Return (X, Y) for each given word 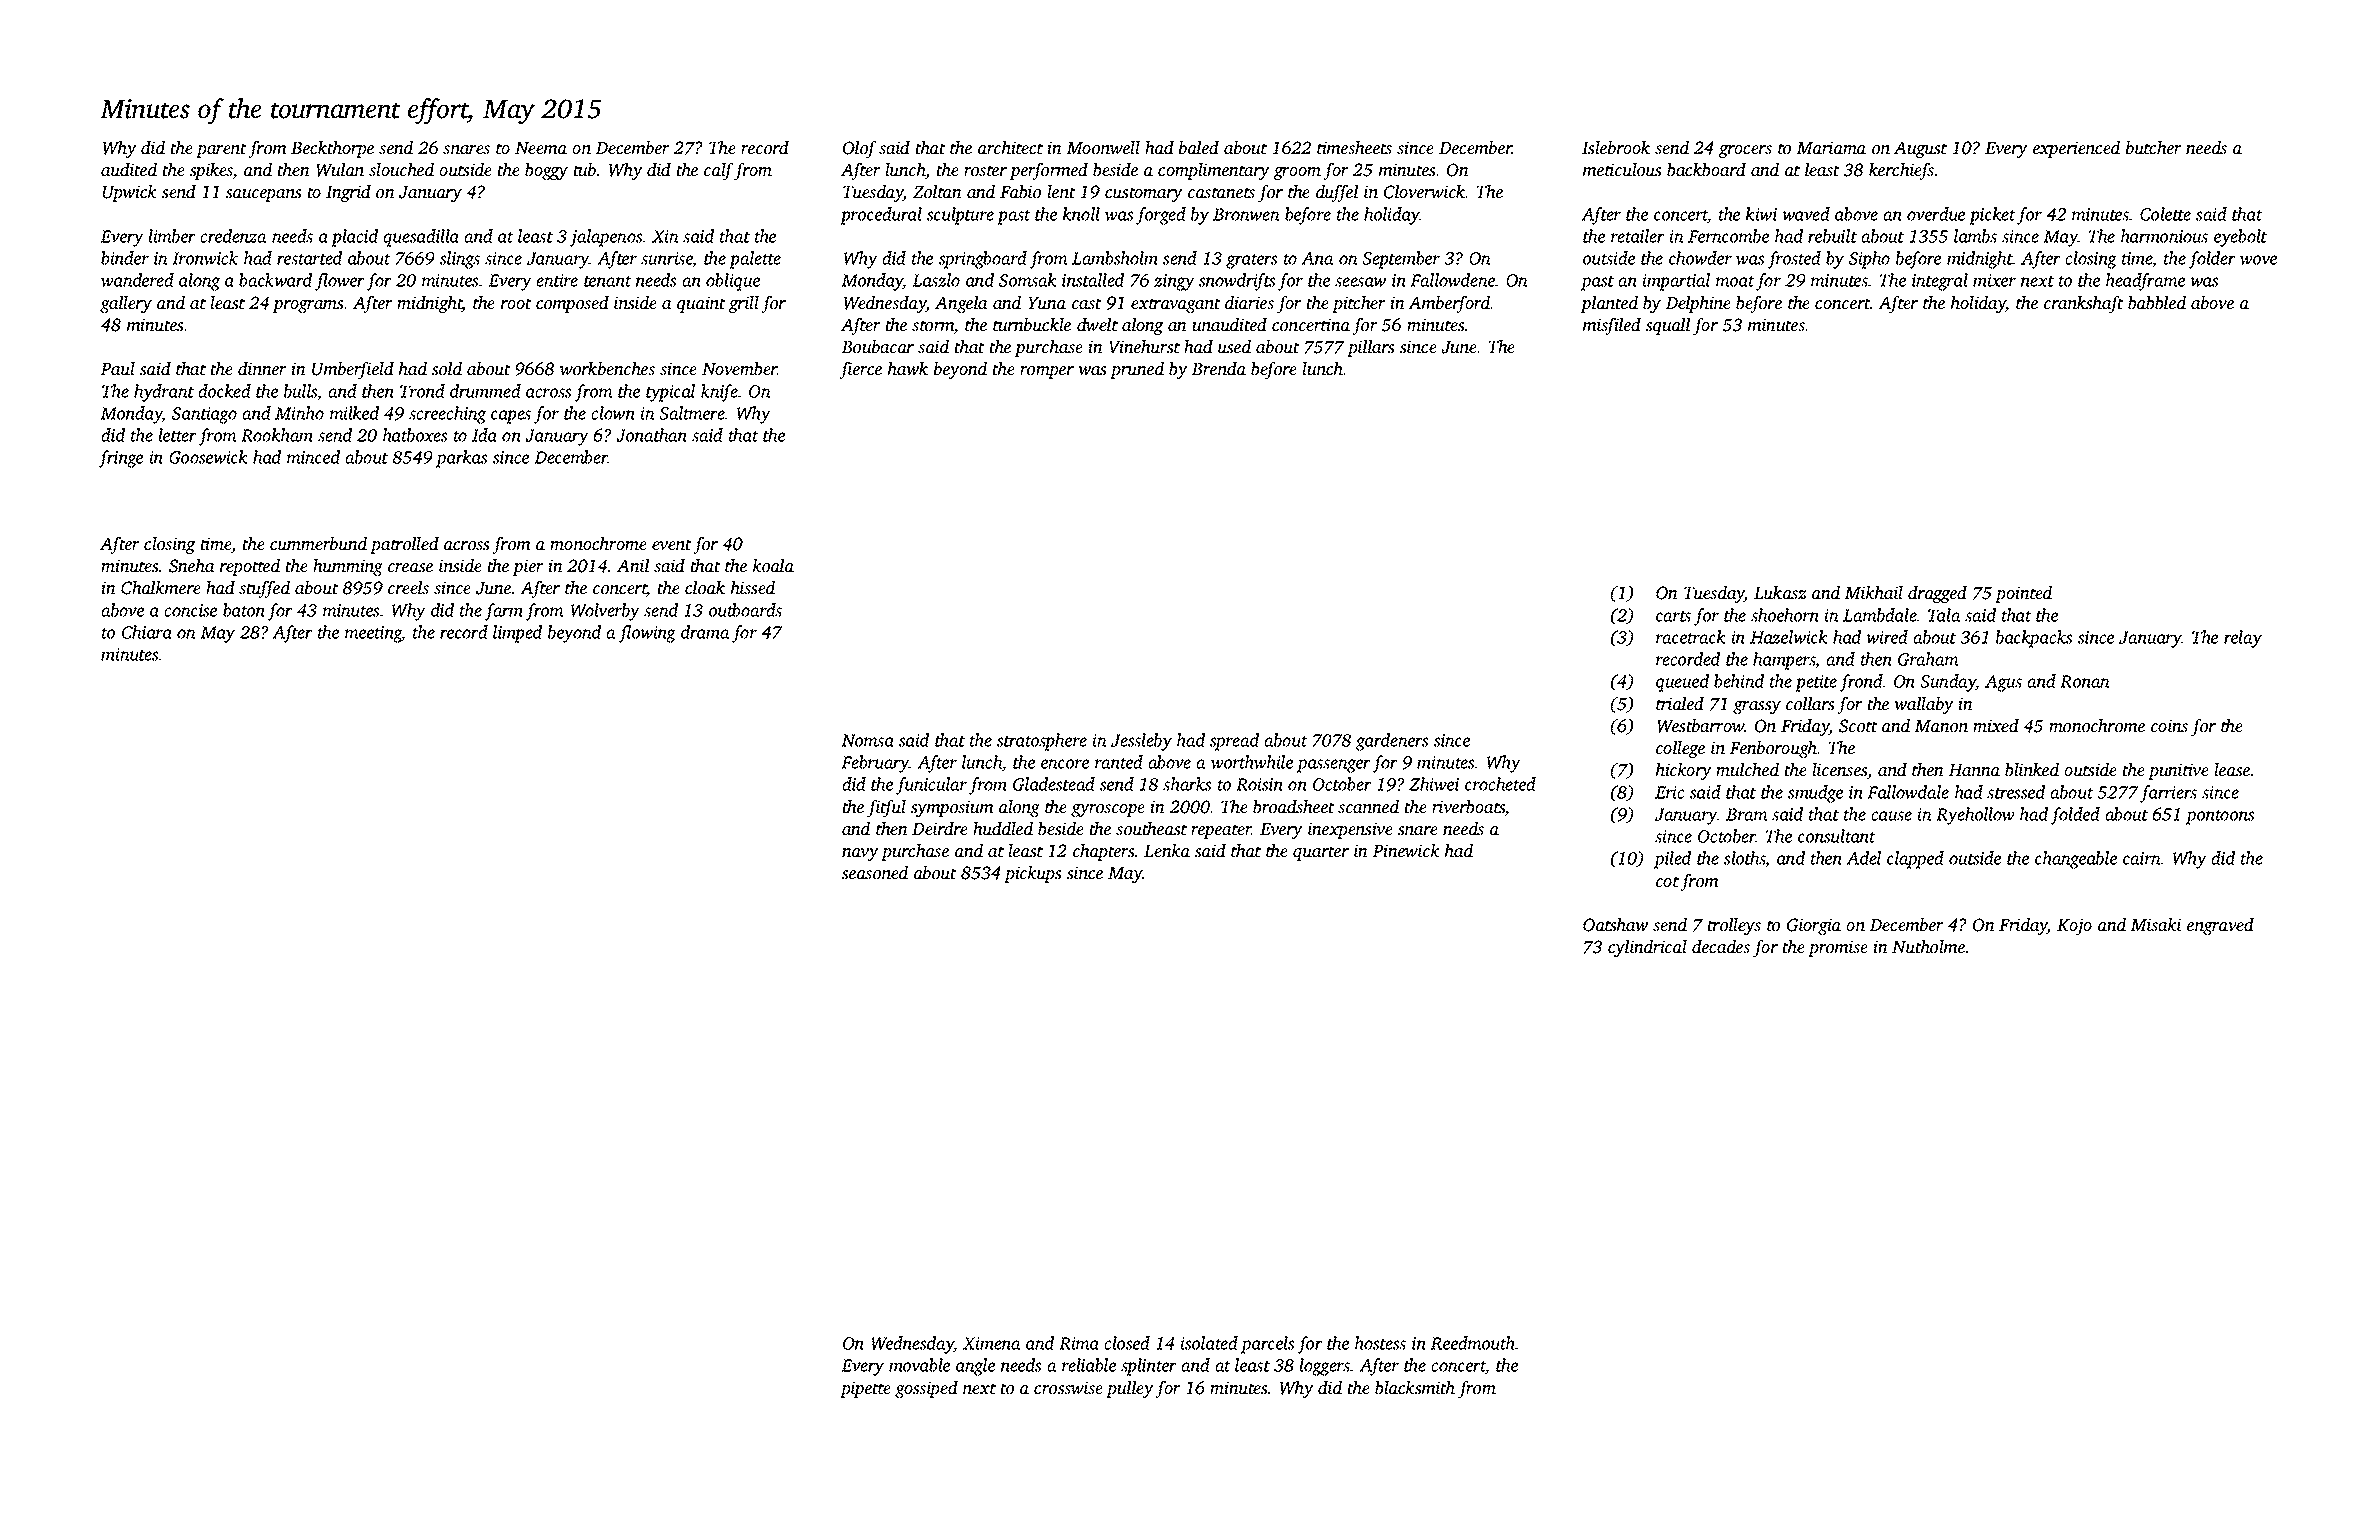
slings (460, 260)
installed (1093, 280)
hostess (1380, 1343)
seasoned (875, 872)
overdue (1936, 214)
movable (919, 1365)
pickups (1032, 874)
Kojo (2074, 926)
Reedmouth (1473, 1343)
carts (1673, 616)
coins (2169, 725)
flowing (647, 634)
